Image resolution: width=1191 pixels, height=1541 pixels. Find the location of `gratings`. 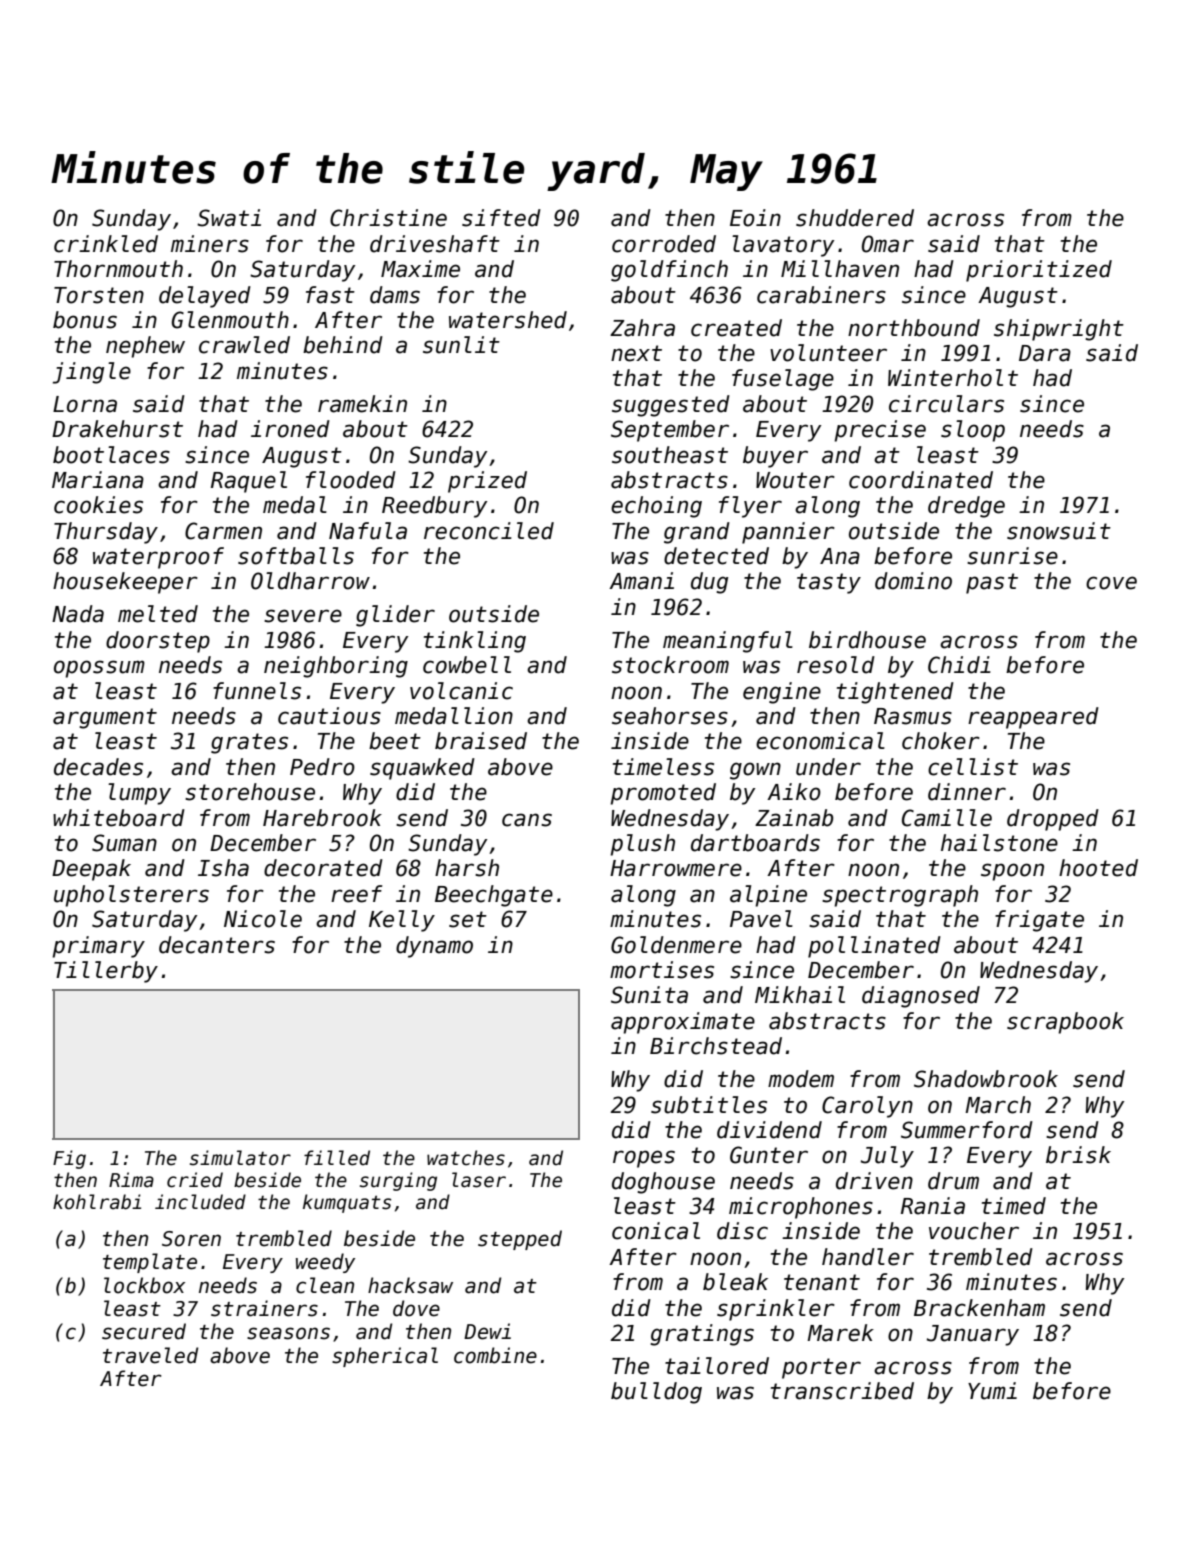

gratings is located at coordinates (702, 1335).
